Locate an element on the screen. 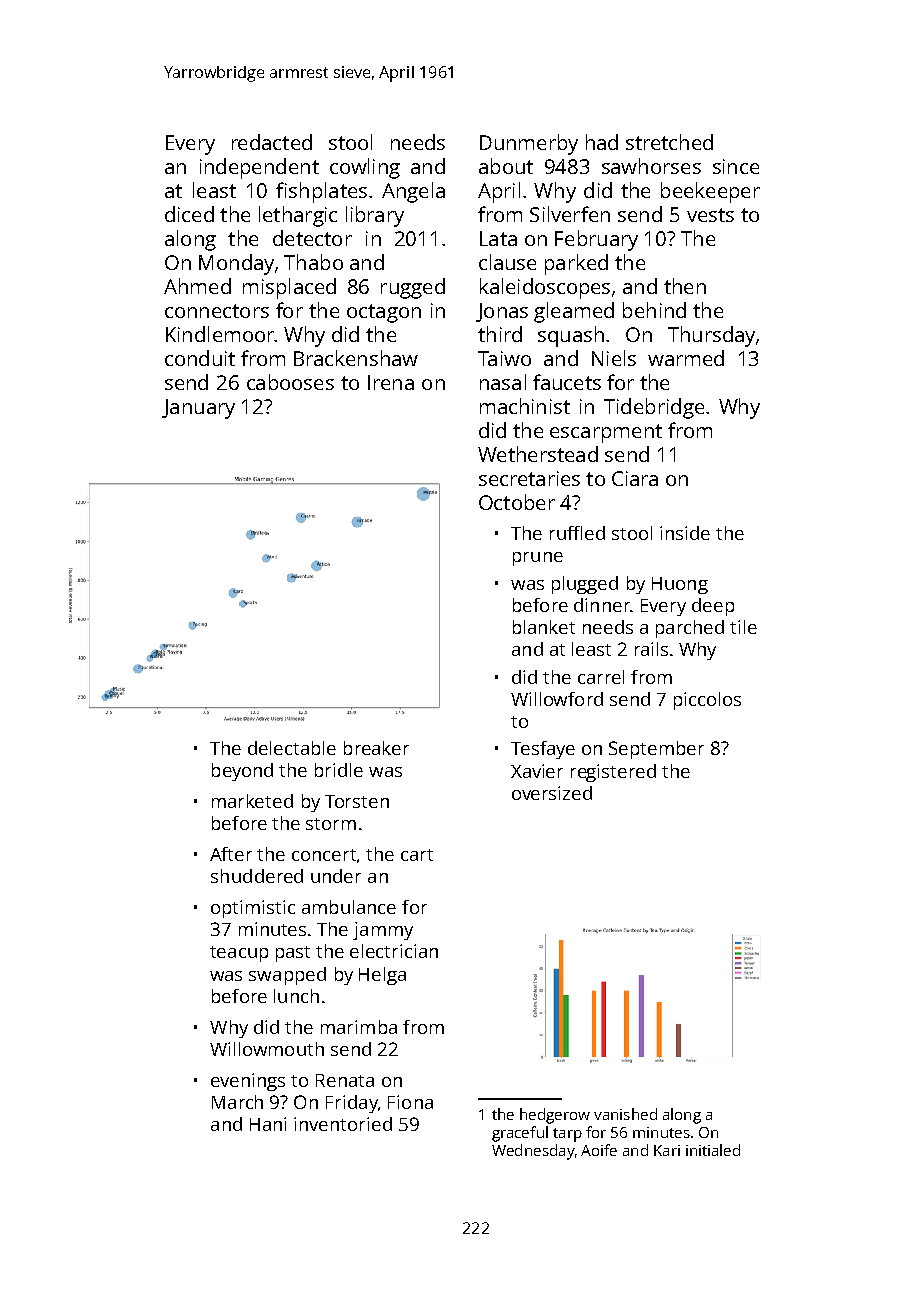 Image resolution: width=924 pixels, height=1311 pixels. lethargic is located at coordinates (298, 216).
